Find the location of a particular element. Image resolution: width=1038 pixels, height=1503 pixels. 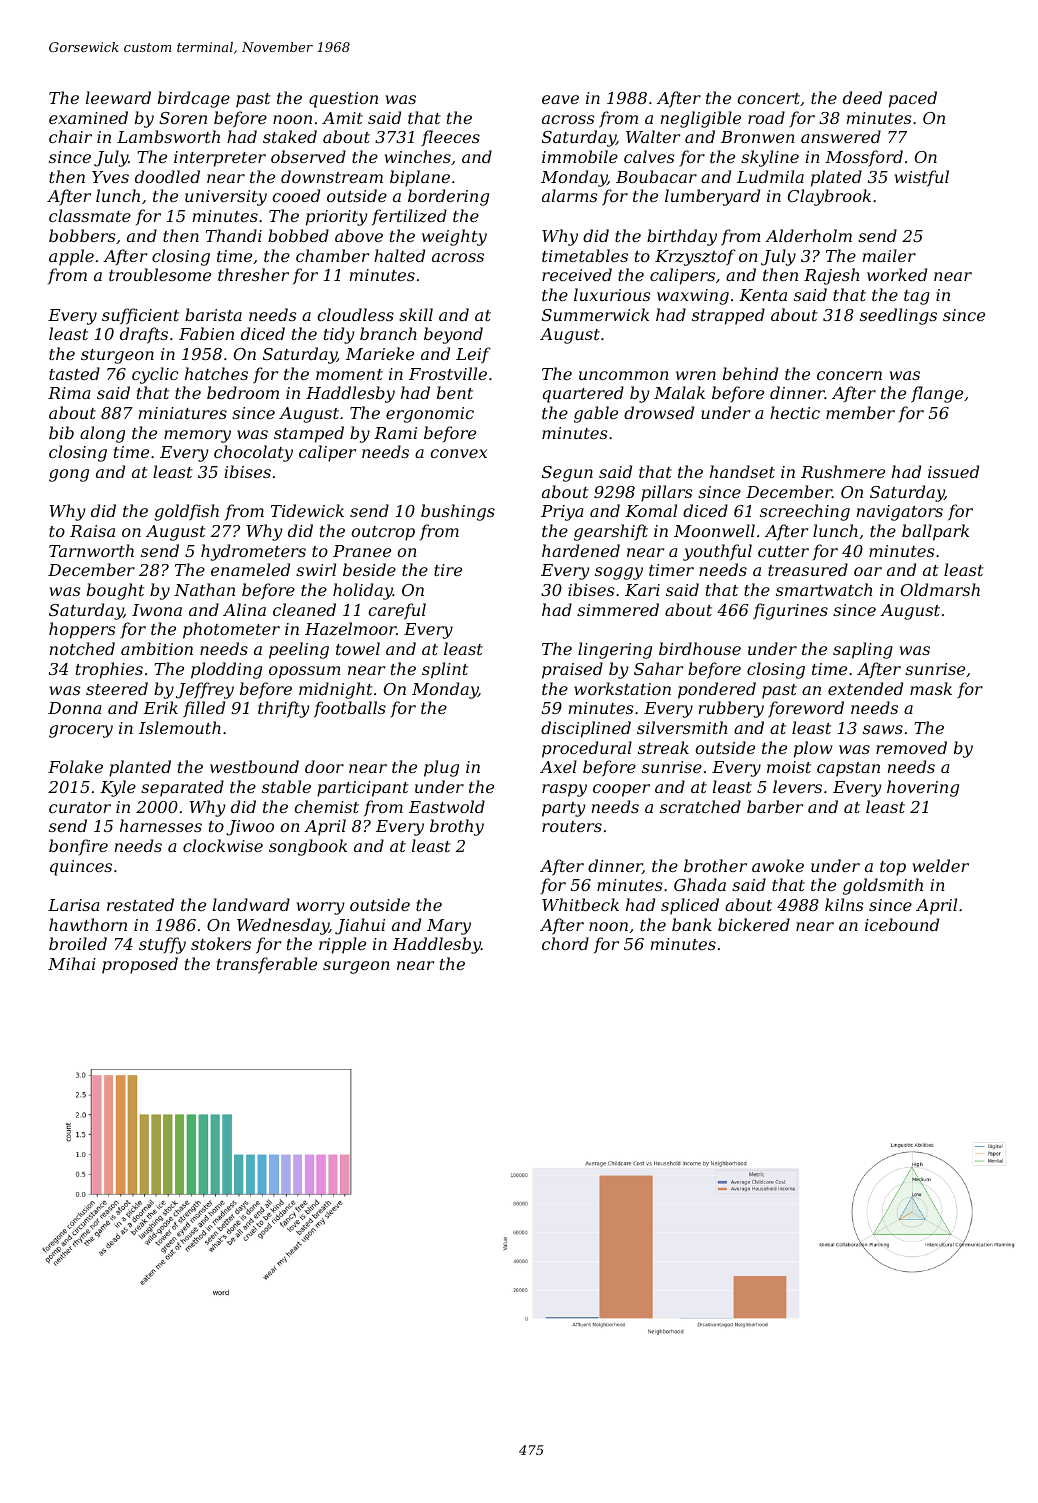

careful is located at coordinates (397, 611).
